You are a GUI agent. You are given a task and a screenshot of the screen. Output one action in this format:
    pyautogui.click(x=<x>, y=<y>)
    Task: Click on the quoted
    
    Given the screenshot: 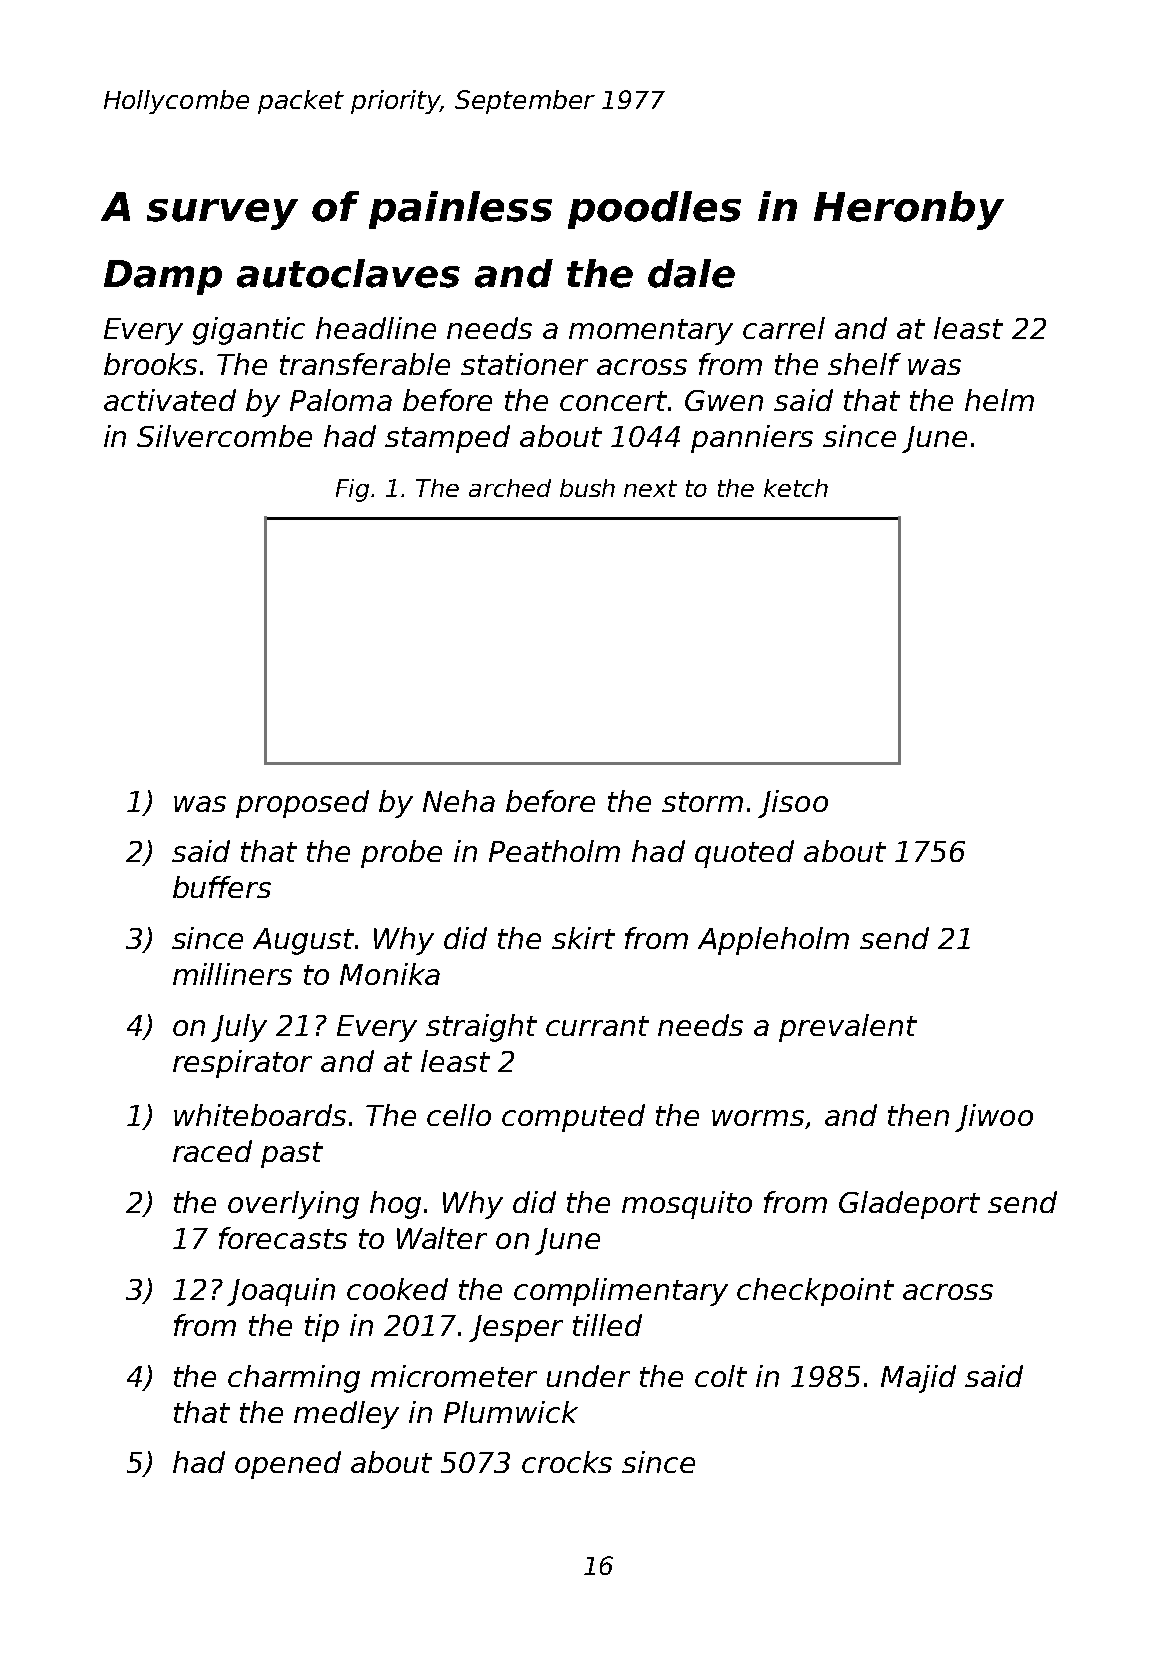 What is the action you would take?
    pyautogui.click(x=744, y=854)
